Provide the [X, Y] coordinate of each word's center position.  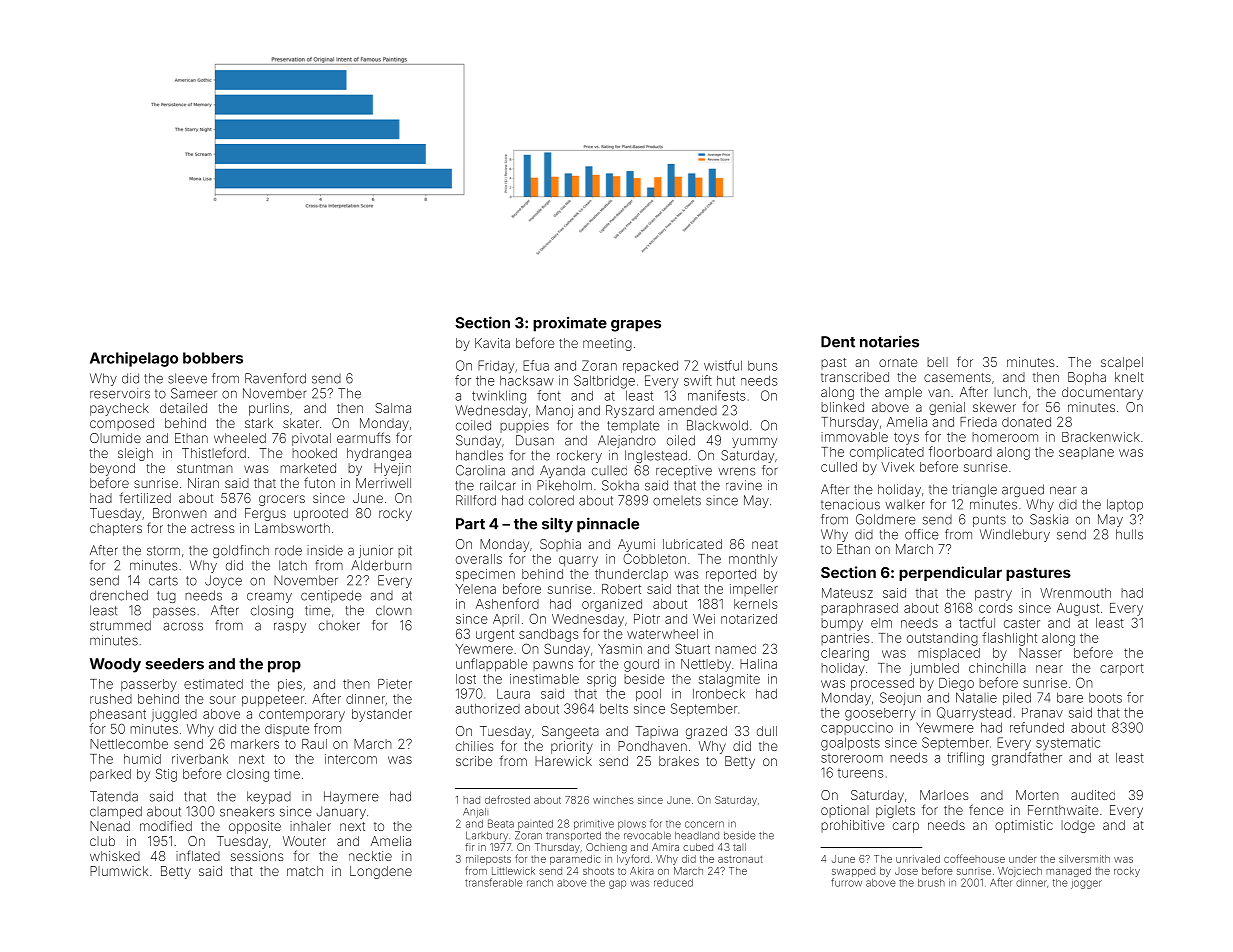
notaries [889, 341]
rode [288, 550]
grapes [636, 326]
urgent [495, 635]
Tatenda [114, 796]
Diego [956, 684]
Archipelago [134, 359]
